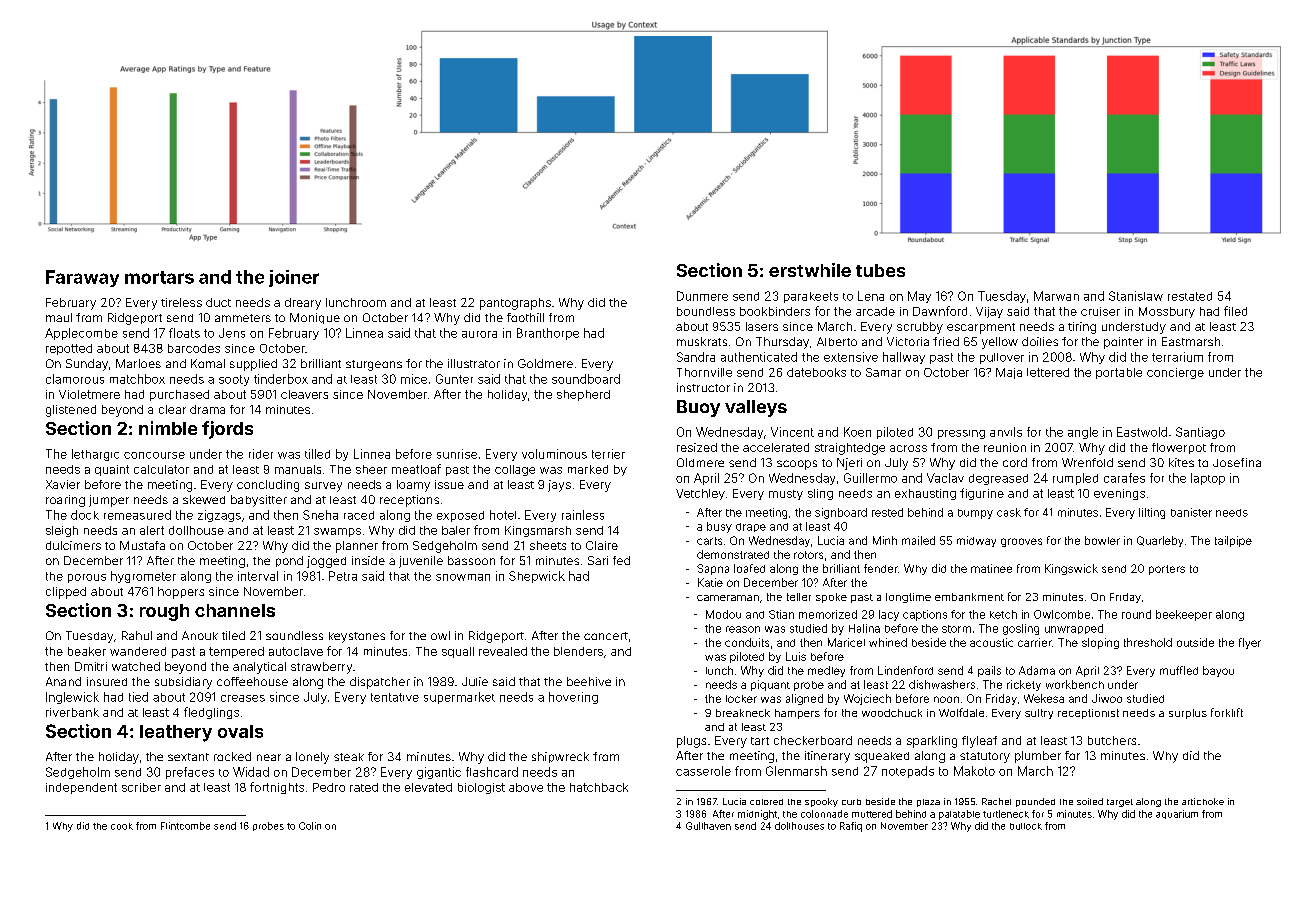 This image has height=924, width=1308. What do you see at coordinates (122, 826) in the image?
I see `cook` at bounding box center [122, 826].
